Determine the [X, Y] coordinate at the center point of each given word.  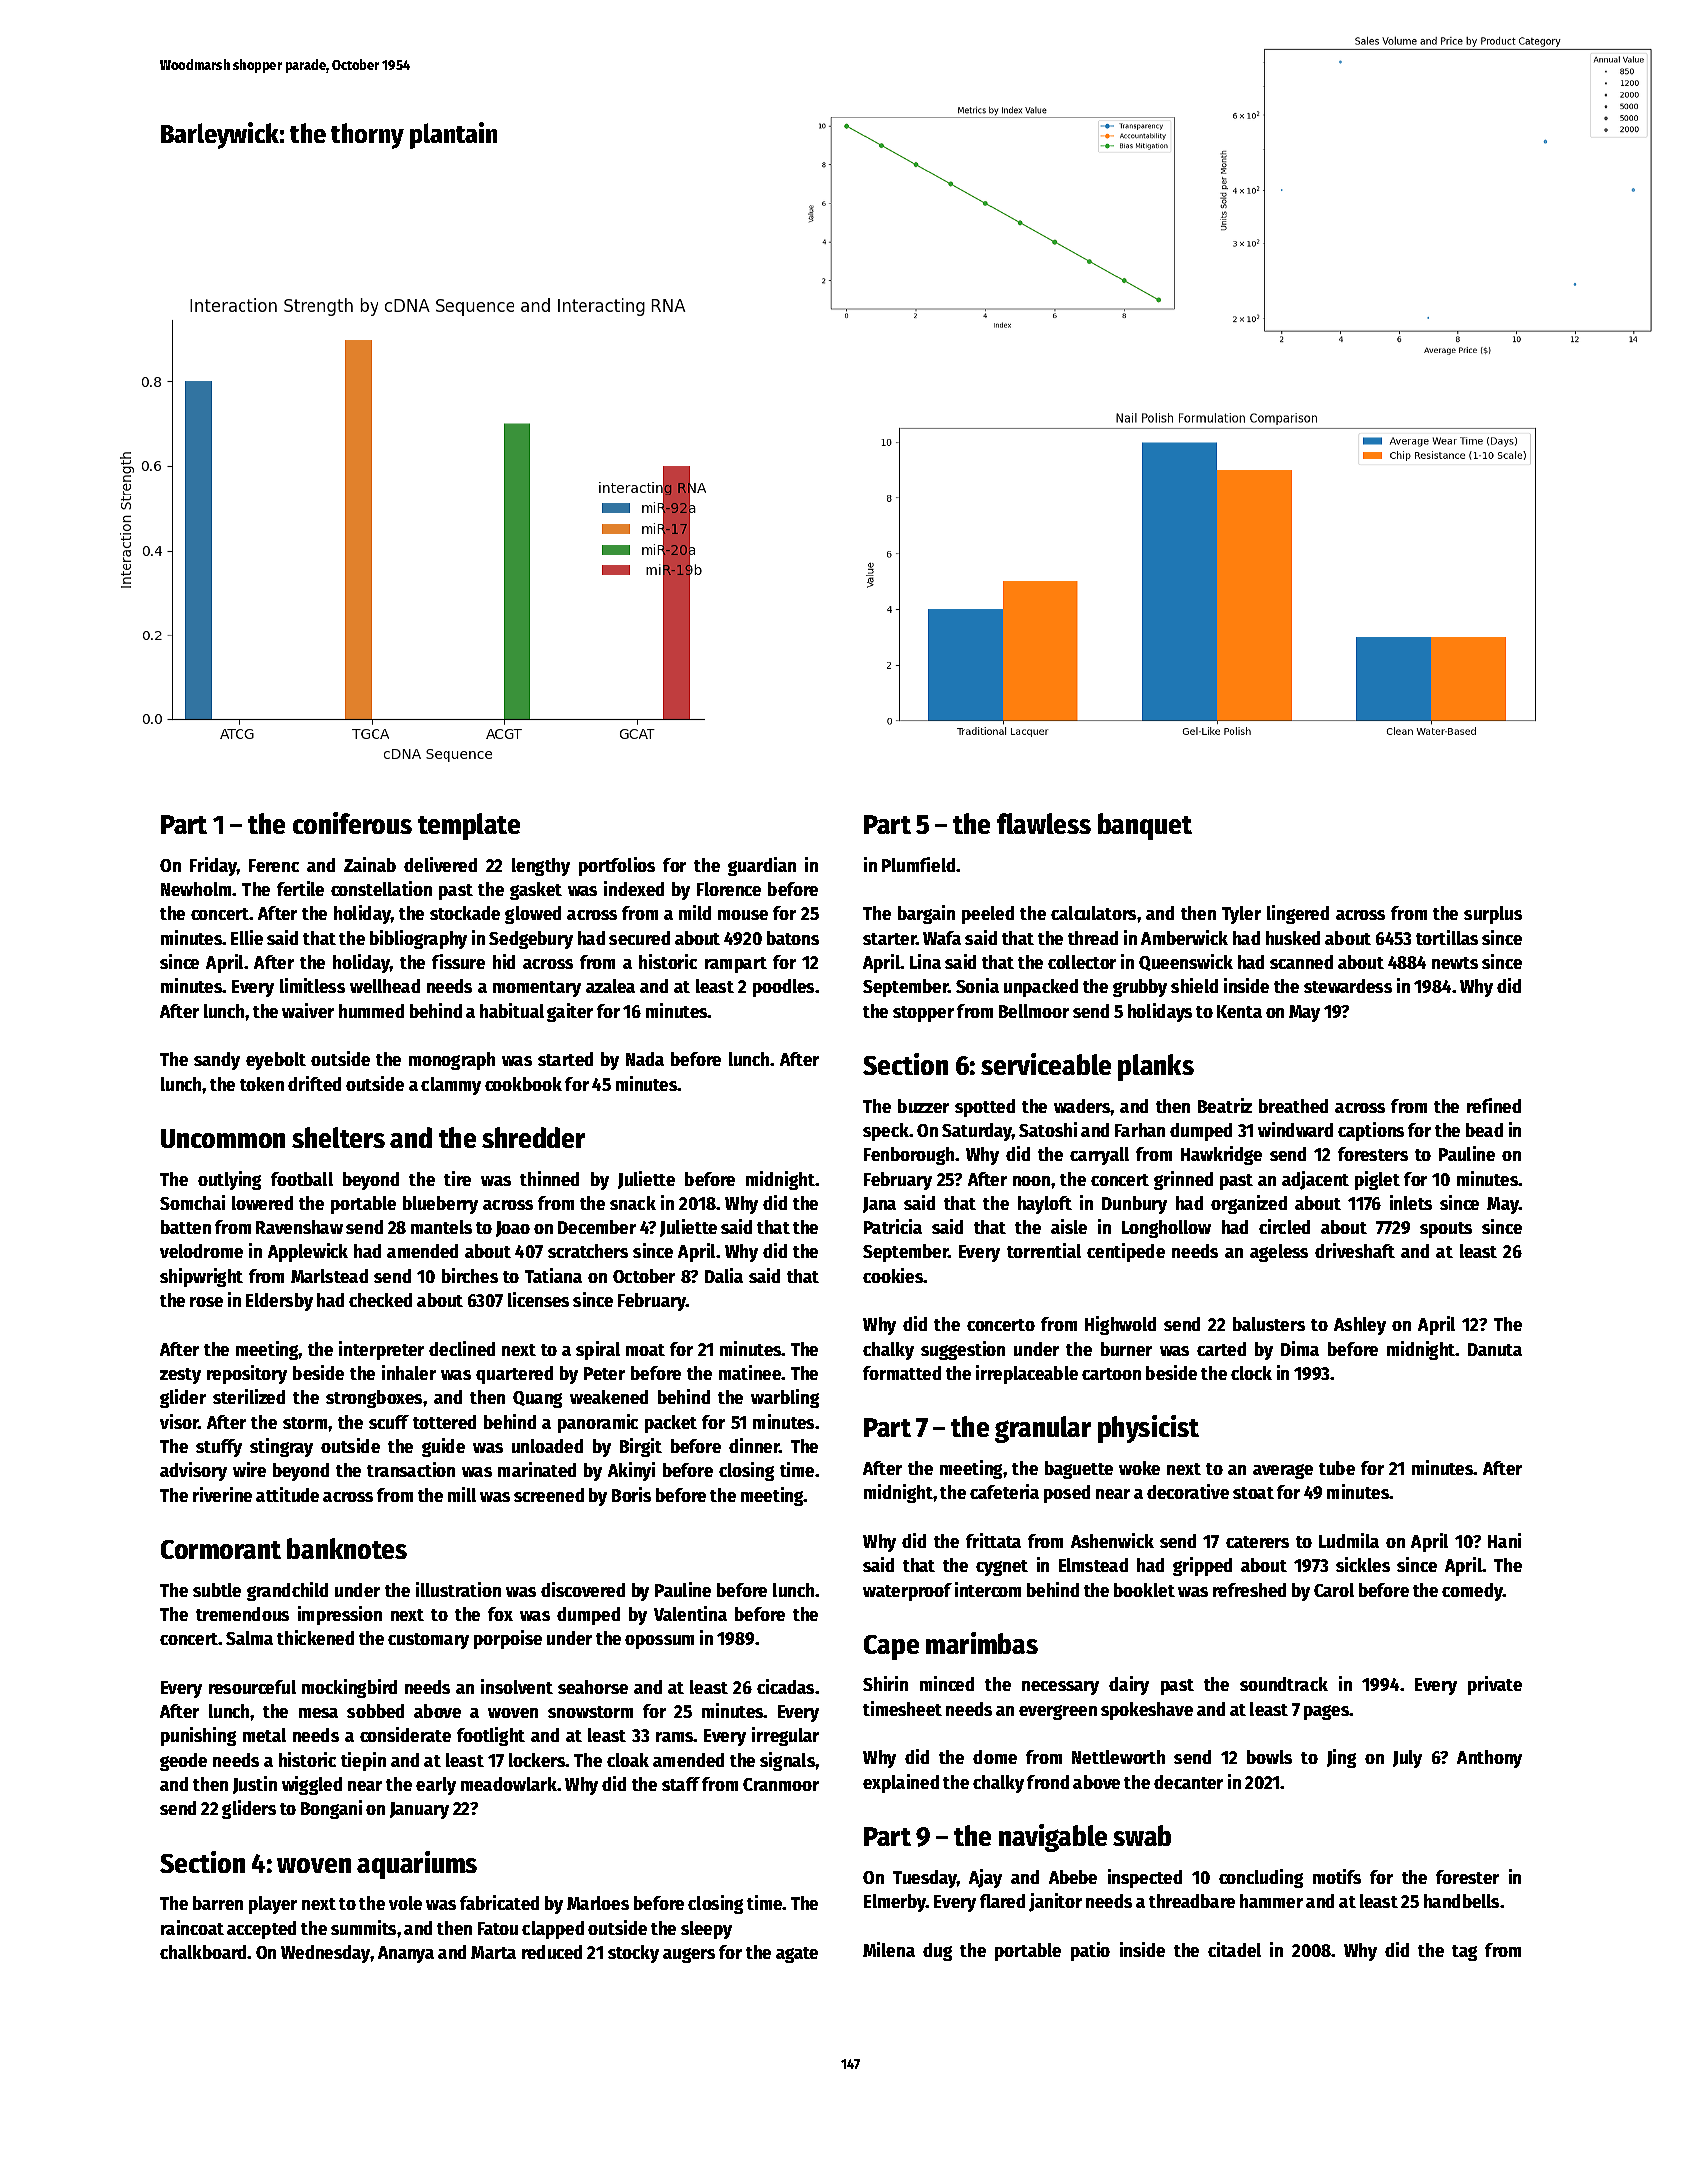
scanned [1301, 962]
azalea [610, 986]
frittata [993, 1540]
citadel [1234, 1949]
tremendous [242, 1614]
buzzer [923, 1106]
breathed [1293, 1106]
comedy [1472, 1592]
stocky [633, 1954]
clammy [451, 1086]
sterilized [249, 1396]
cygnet [1002, 1568]
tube [1337, 1468]
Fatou [498, 1928]
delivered [440, 864]
